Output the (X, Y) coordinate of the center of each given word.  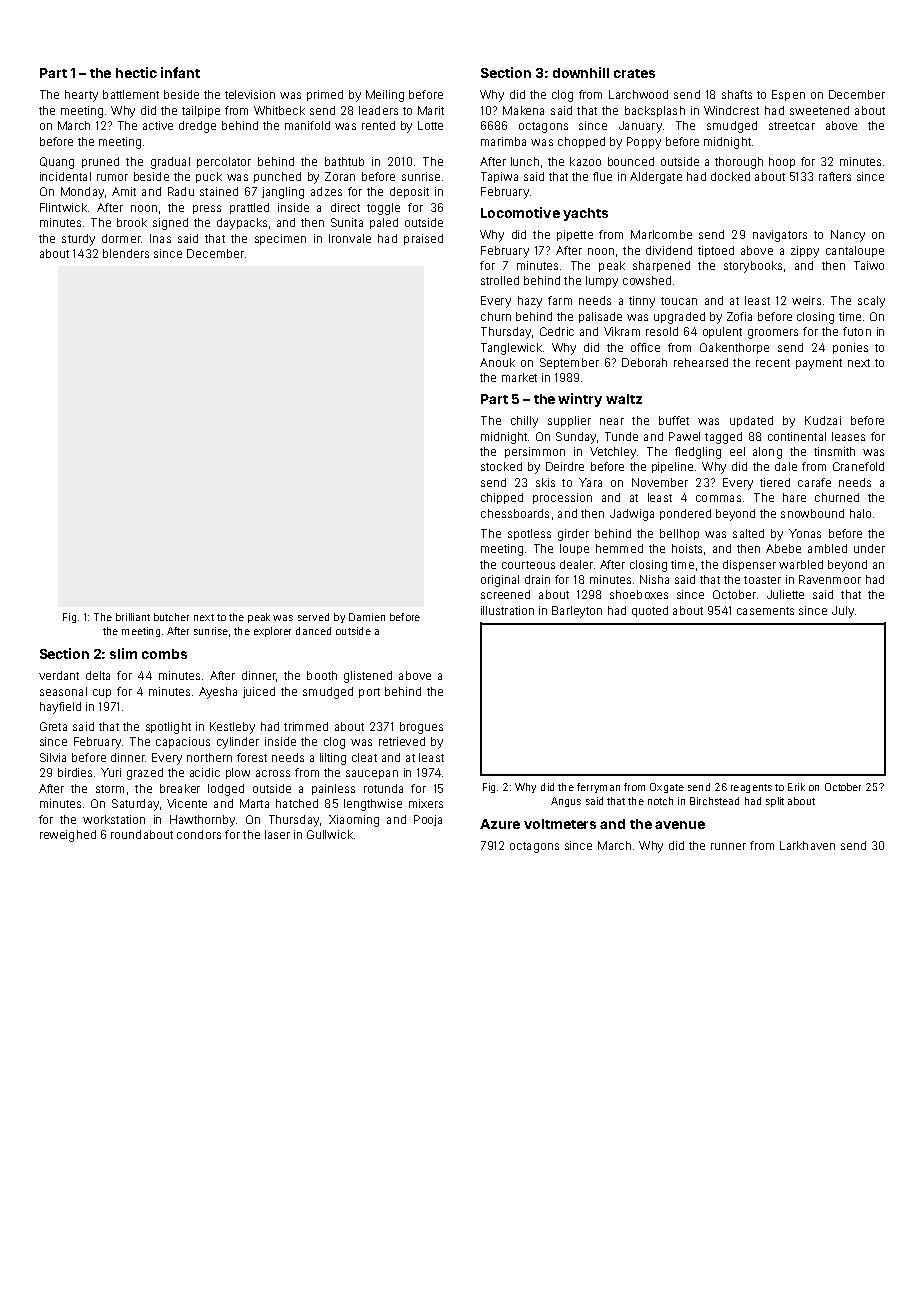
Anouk (497, 362)
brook (132, 222)
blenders (126, 253)
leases (848, 436)
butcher (171, 617)
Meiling (385, 96)
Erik (796, 787)
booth (322, 675)
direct (345, 207)
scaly (871, 302)
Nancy (848, 236)
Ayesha (218, 693)
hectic (136, 72)
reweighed (68, 836)
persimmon (535, 452)
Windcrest (731, 110)
